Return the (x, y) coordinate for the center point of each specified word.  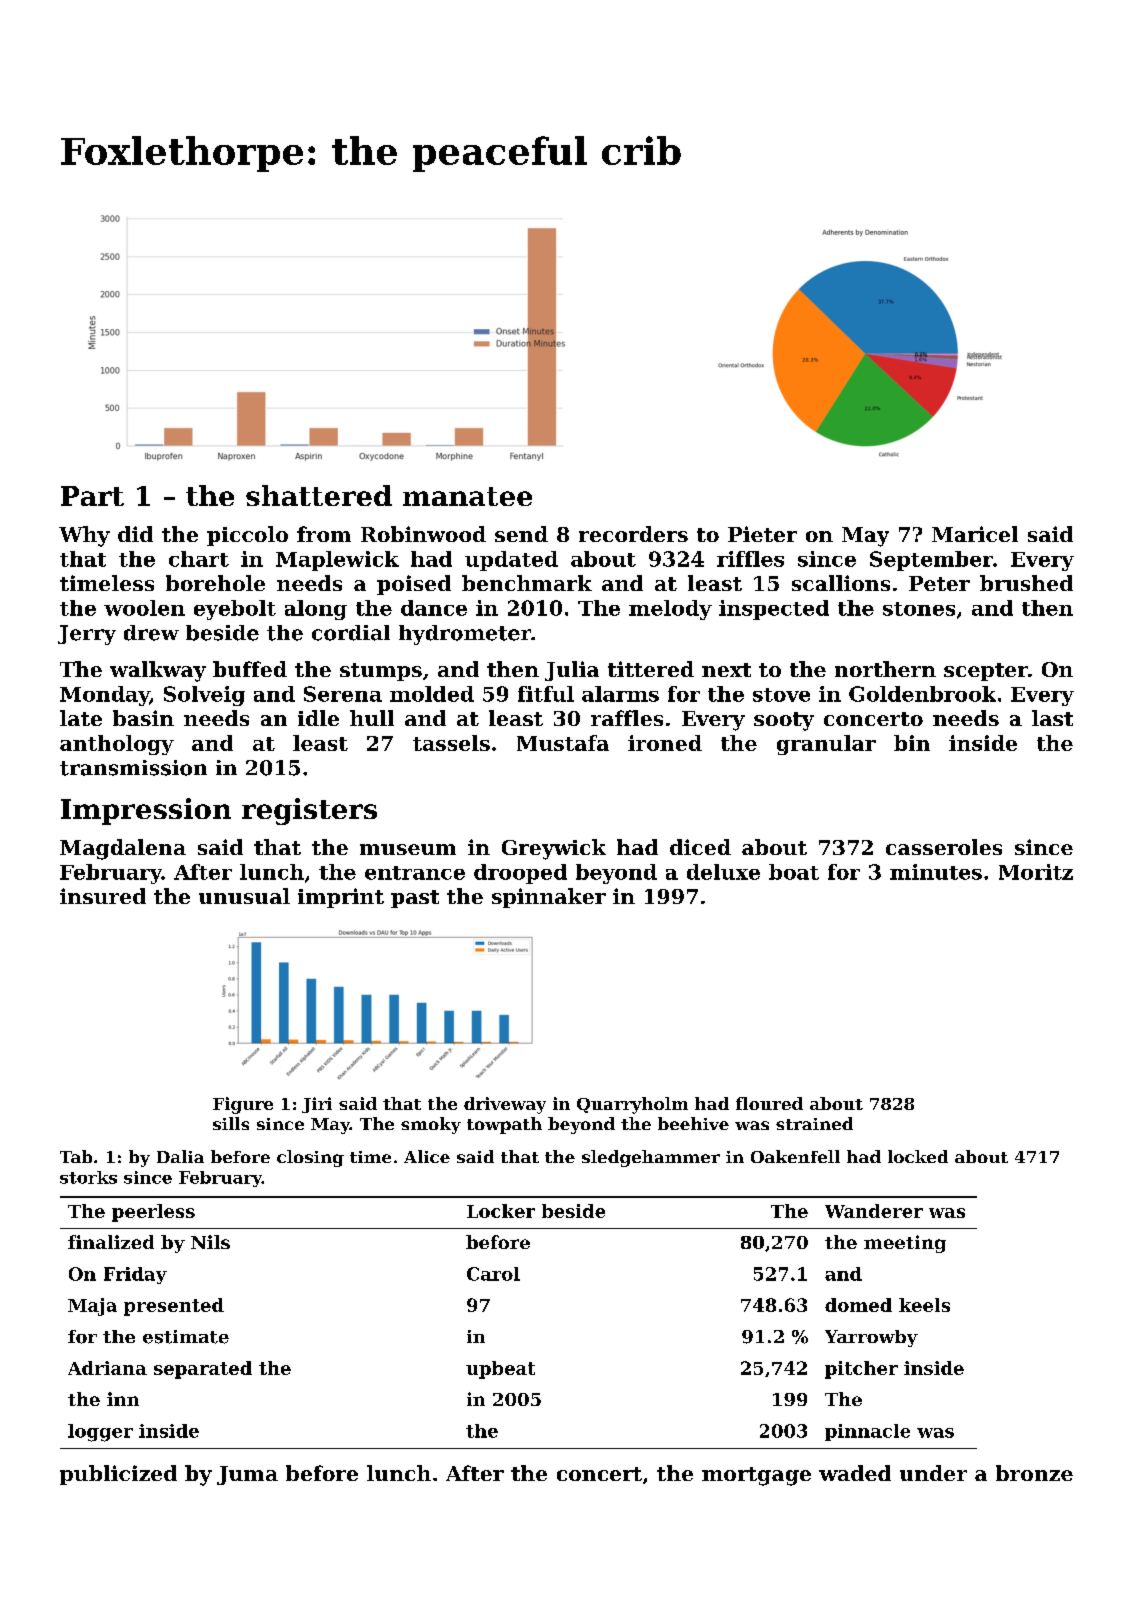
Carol (493, 1274)
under (933, 1473)
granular (826, 745)
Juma (247, 1475)
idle (318, 718)
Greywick (554, 849)
